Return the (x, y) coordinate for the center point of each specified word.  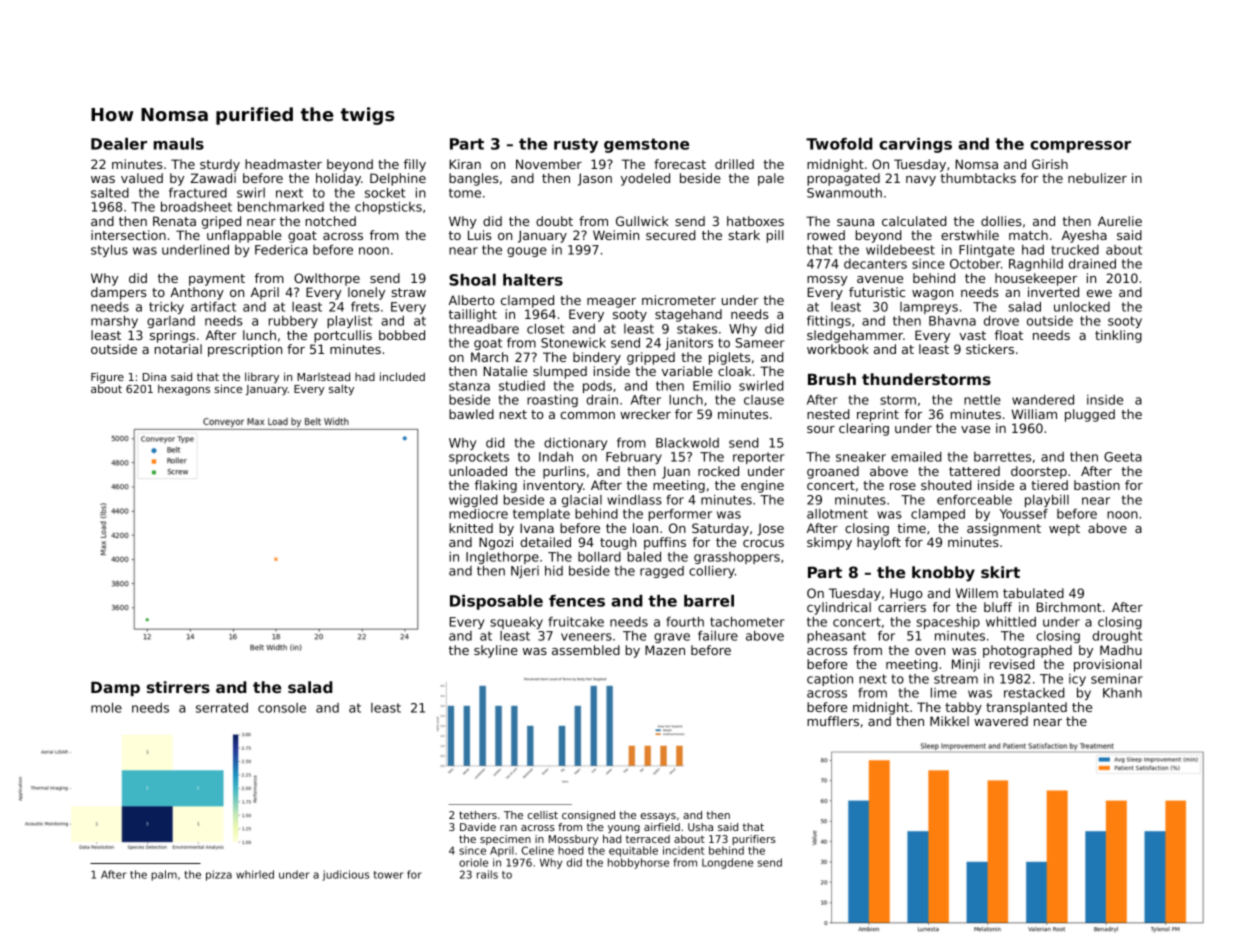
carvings (915, 145)
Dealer (119, 144)
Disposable (496, 602)
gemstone (646, 145)
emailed (916, 456)
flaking (496, 486)
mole (106, 707)
